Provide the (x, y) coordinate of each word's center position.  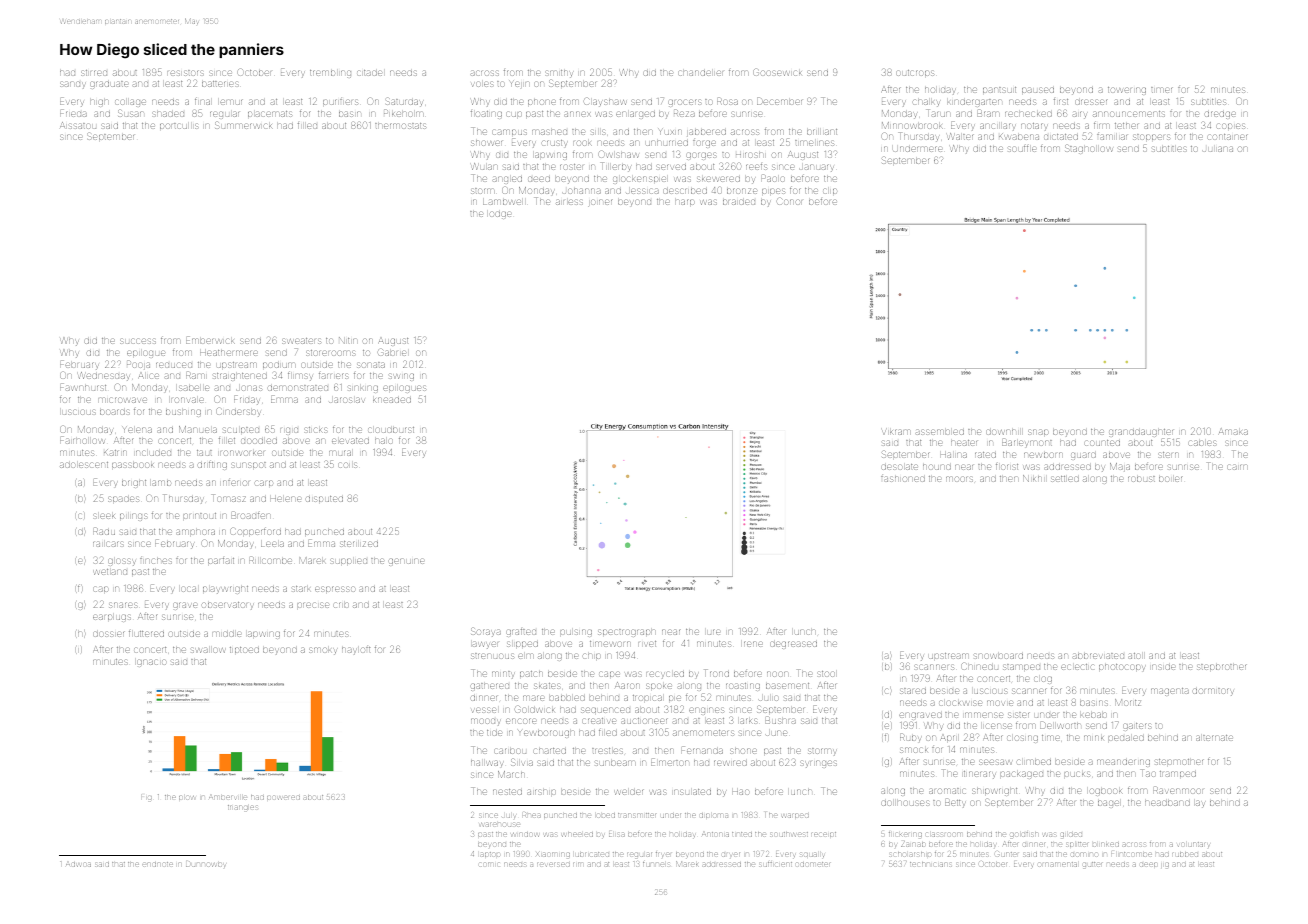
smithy (559, 74)
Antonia (715, 834)
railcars (108, 544)
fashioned (903, 479)
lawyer (485, 645)
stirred (94, 73)
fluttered (146, 634)
